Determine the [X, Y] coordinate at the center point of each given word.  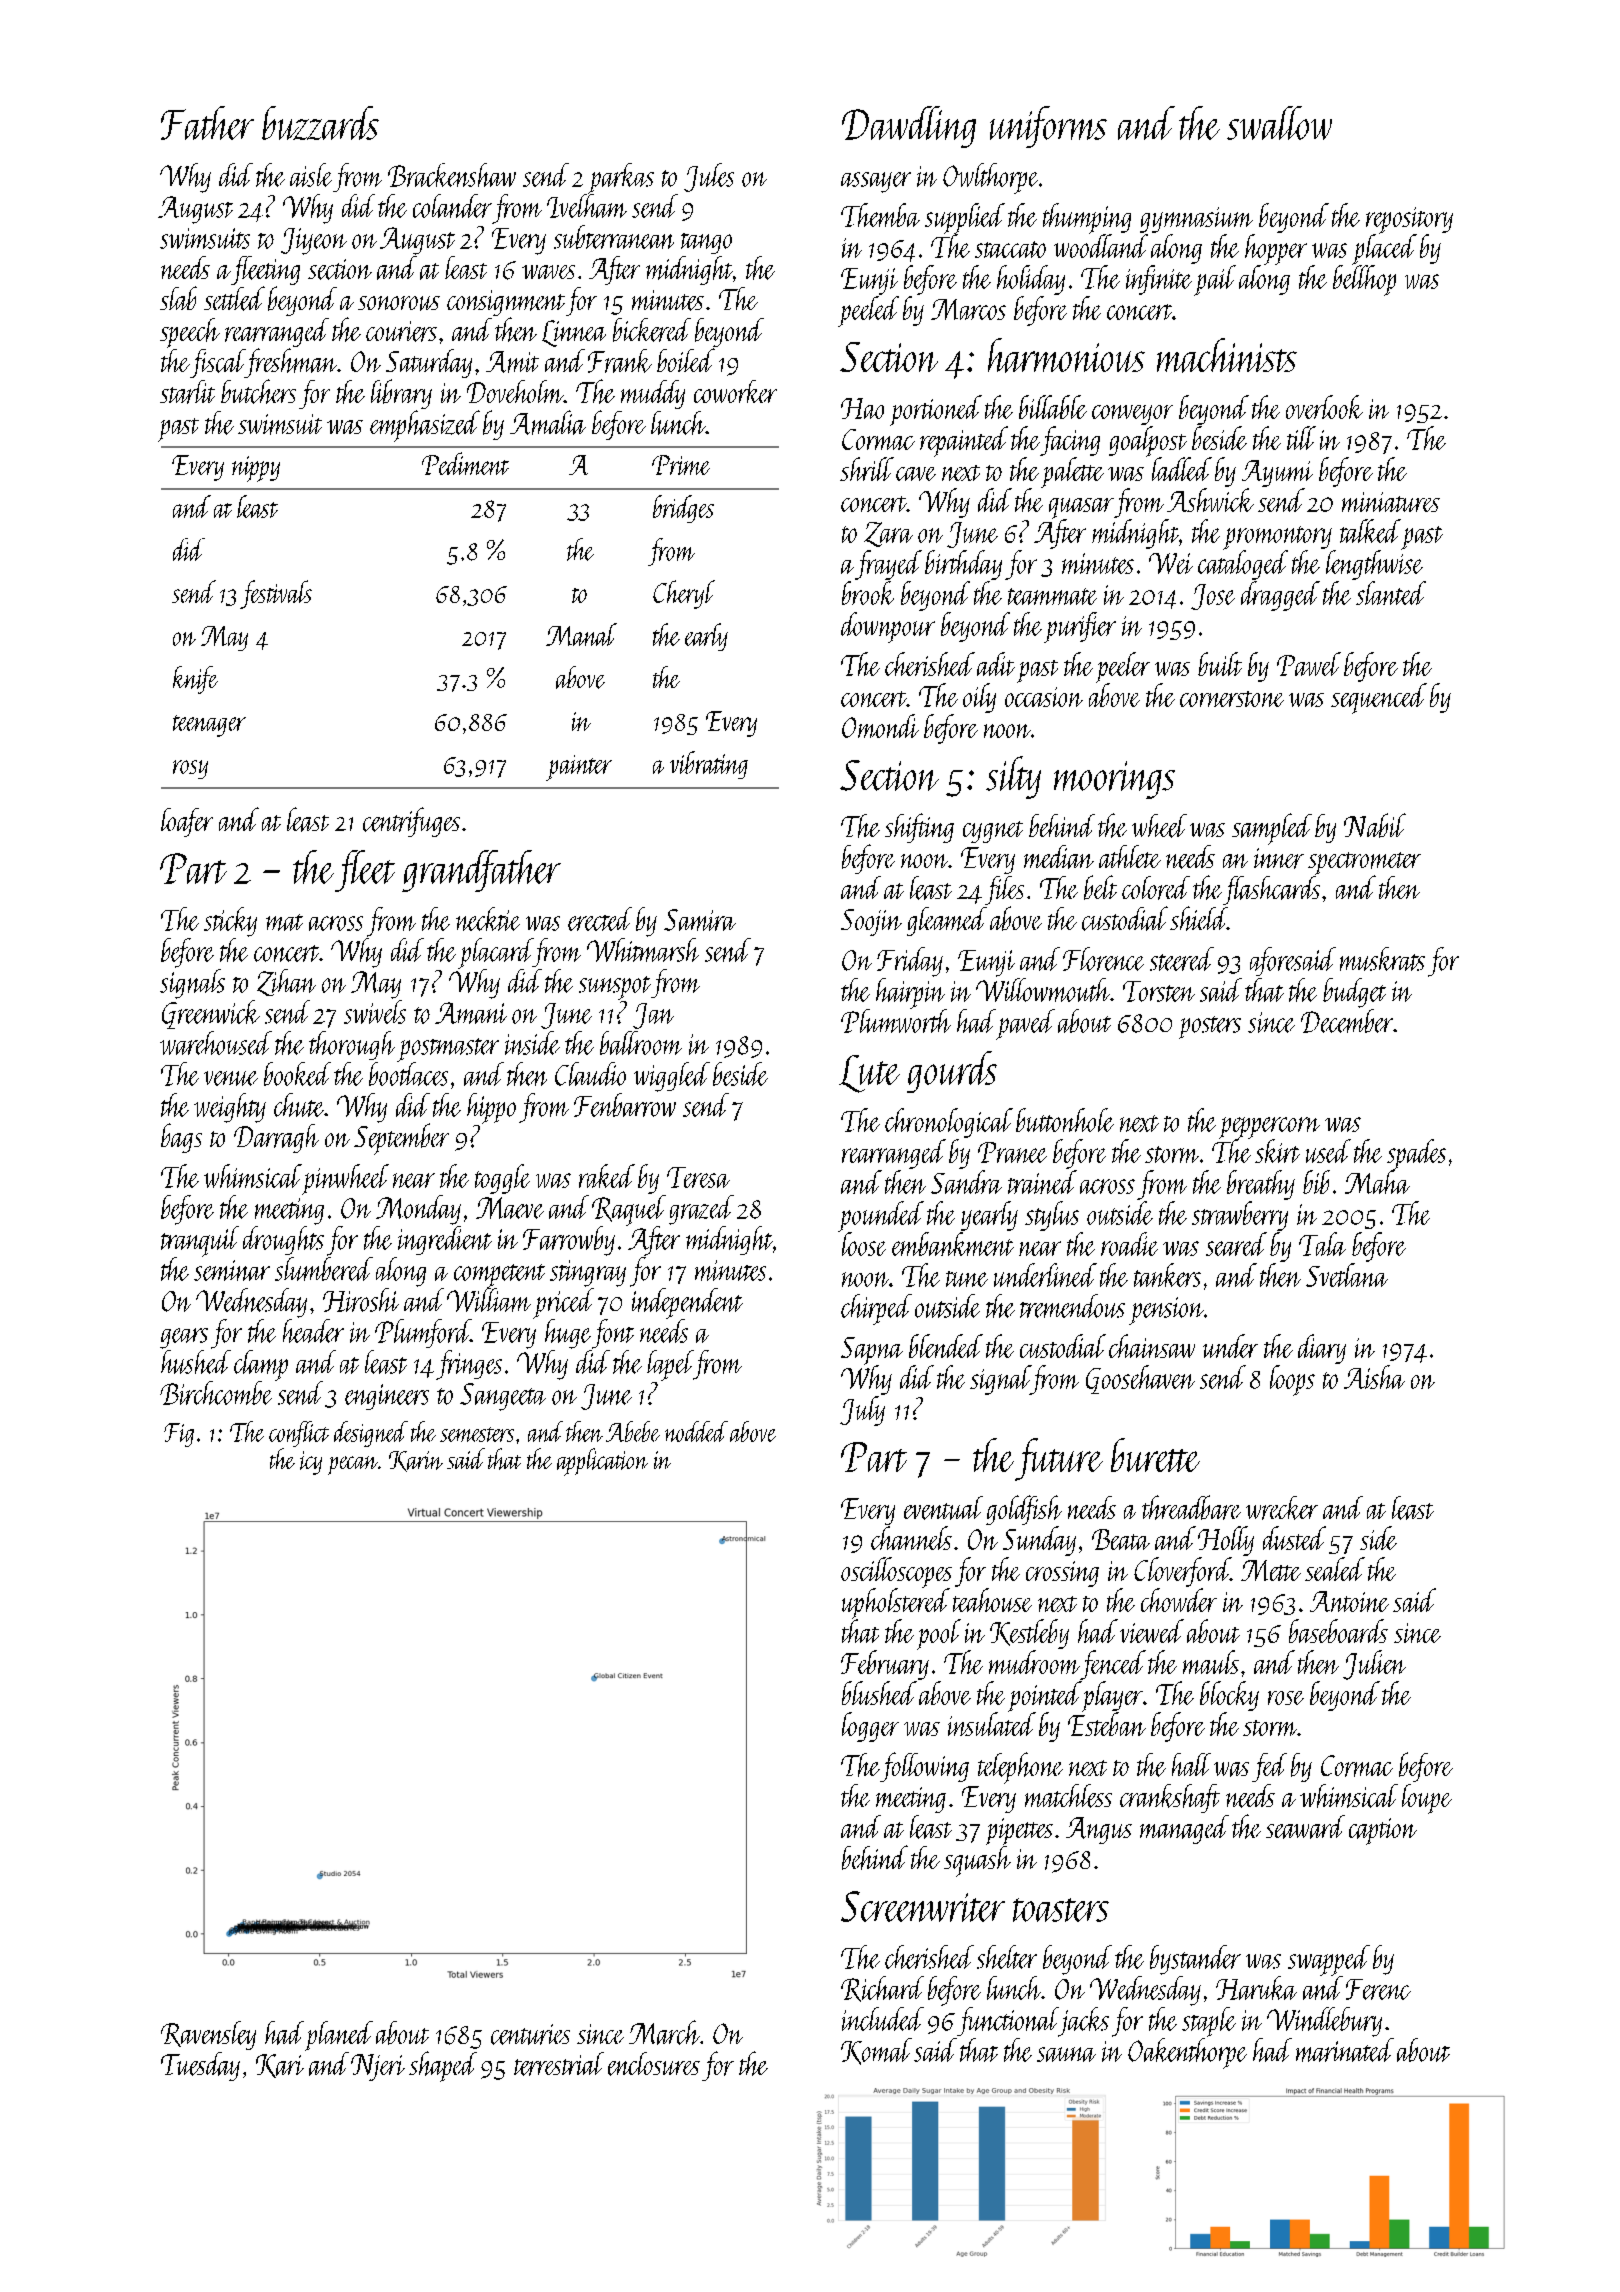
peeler [1123, 667]
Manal [581, 634]
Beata [1121, 1539]
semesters [477, 1434]
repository [1409, 220]
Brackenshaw [452, 175]
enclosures [654, 2064]
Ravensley [208, 2035]
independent [687, 1303]
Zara [888, 534]
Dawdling [909, 127]
